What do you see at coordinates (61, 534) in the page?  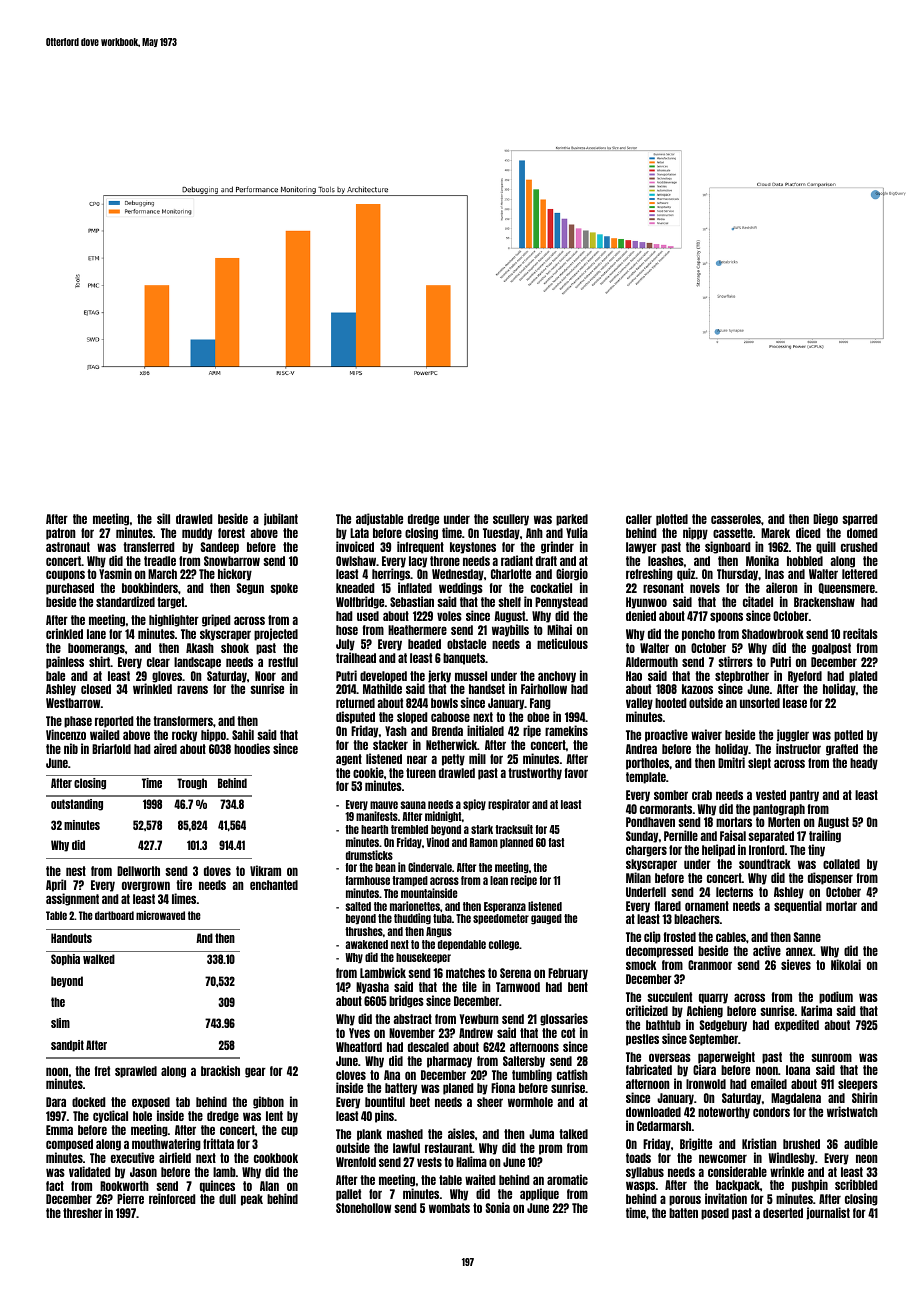 I see `patron` at bounding box center [61, 534].
